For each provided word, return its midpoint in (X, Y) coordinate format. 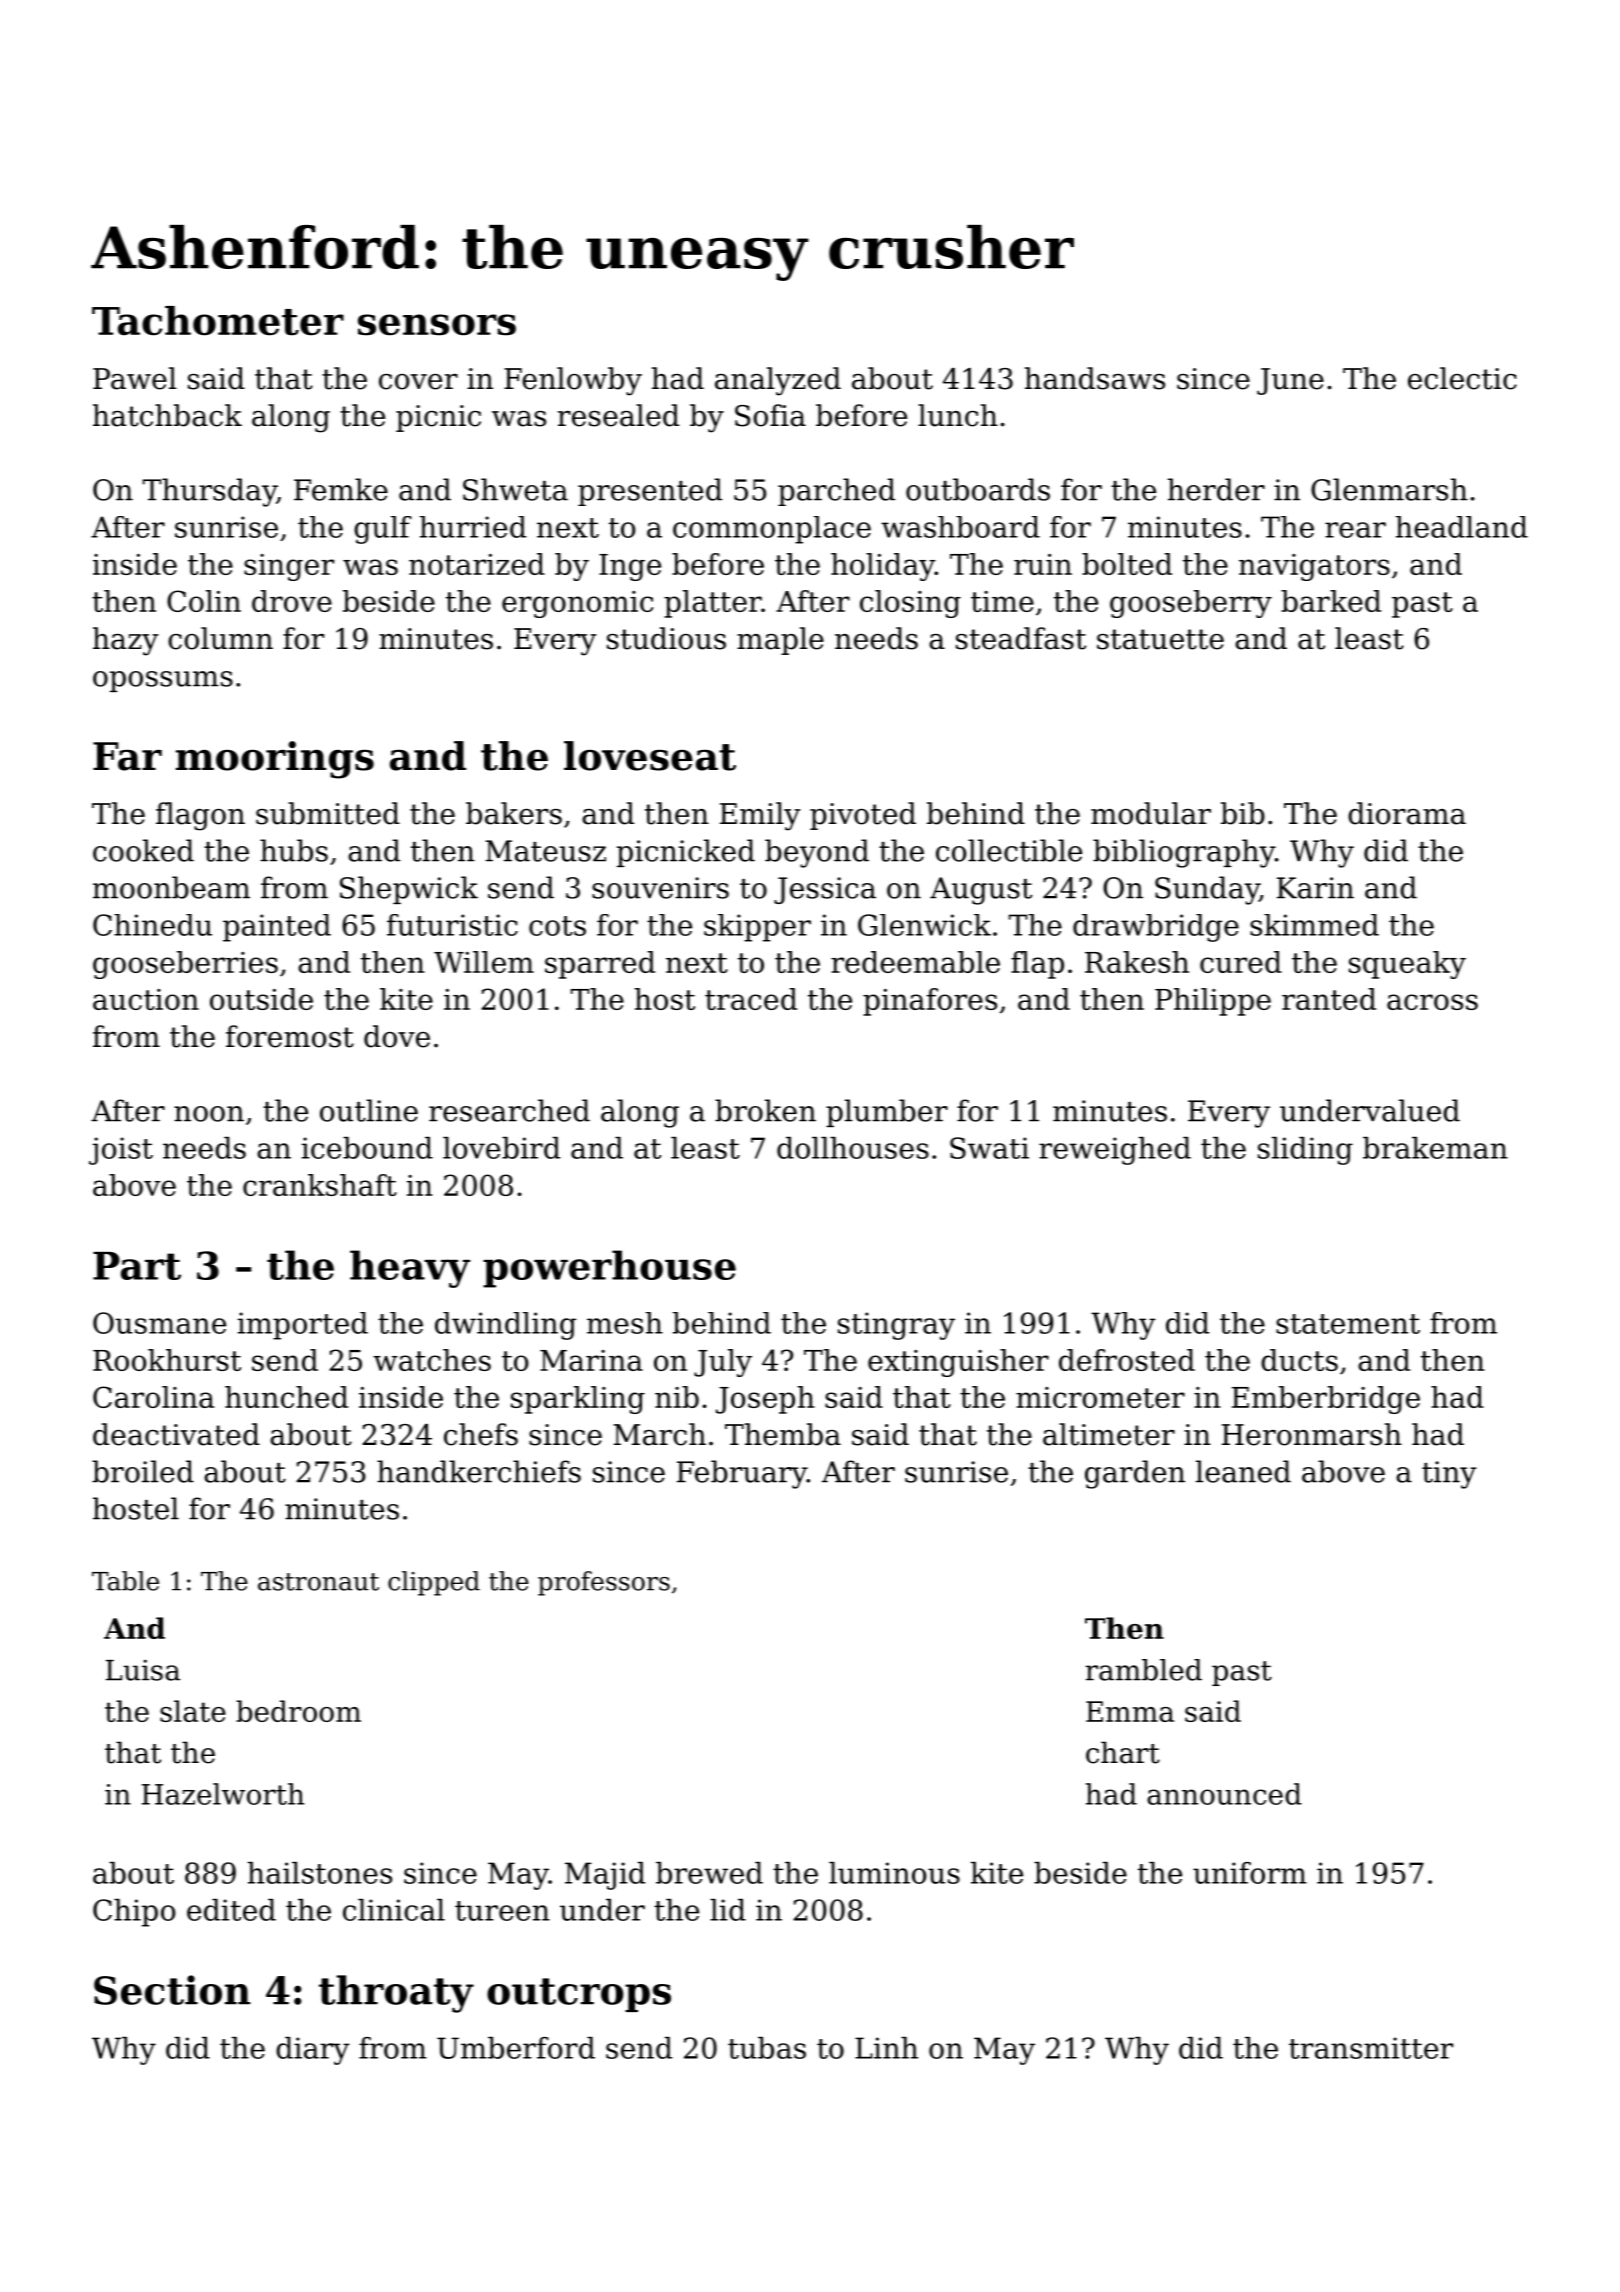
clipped (434, 1583)
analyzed (778, 381)
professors (604, 1583)
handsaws (1095, 378)
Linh (886, 2048)
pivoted (863, 816)
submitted (328, 813)
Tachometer (218, 321)
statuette (1160, 639)
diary (313, 2051)
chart (1123, 1752)
